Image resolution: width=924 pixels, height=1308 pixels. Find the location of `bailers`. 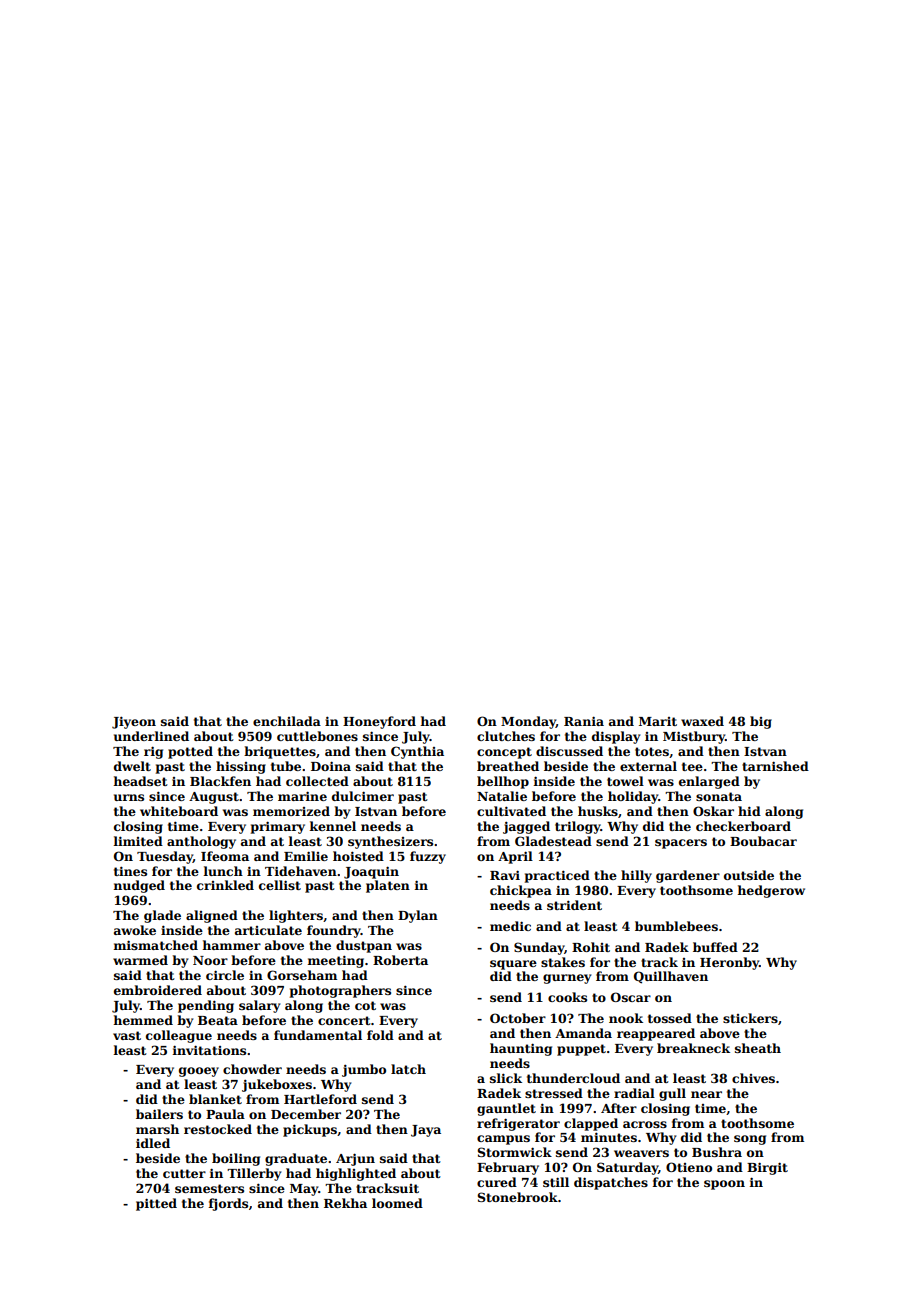

bailers is located at coordinates (159, 1114).
